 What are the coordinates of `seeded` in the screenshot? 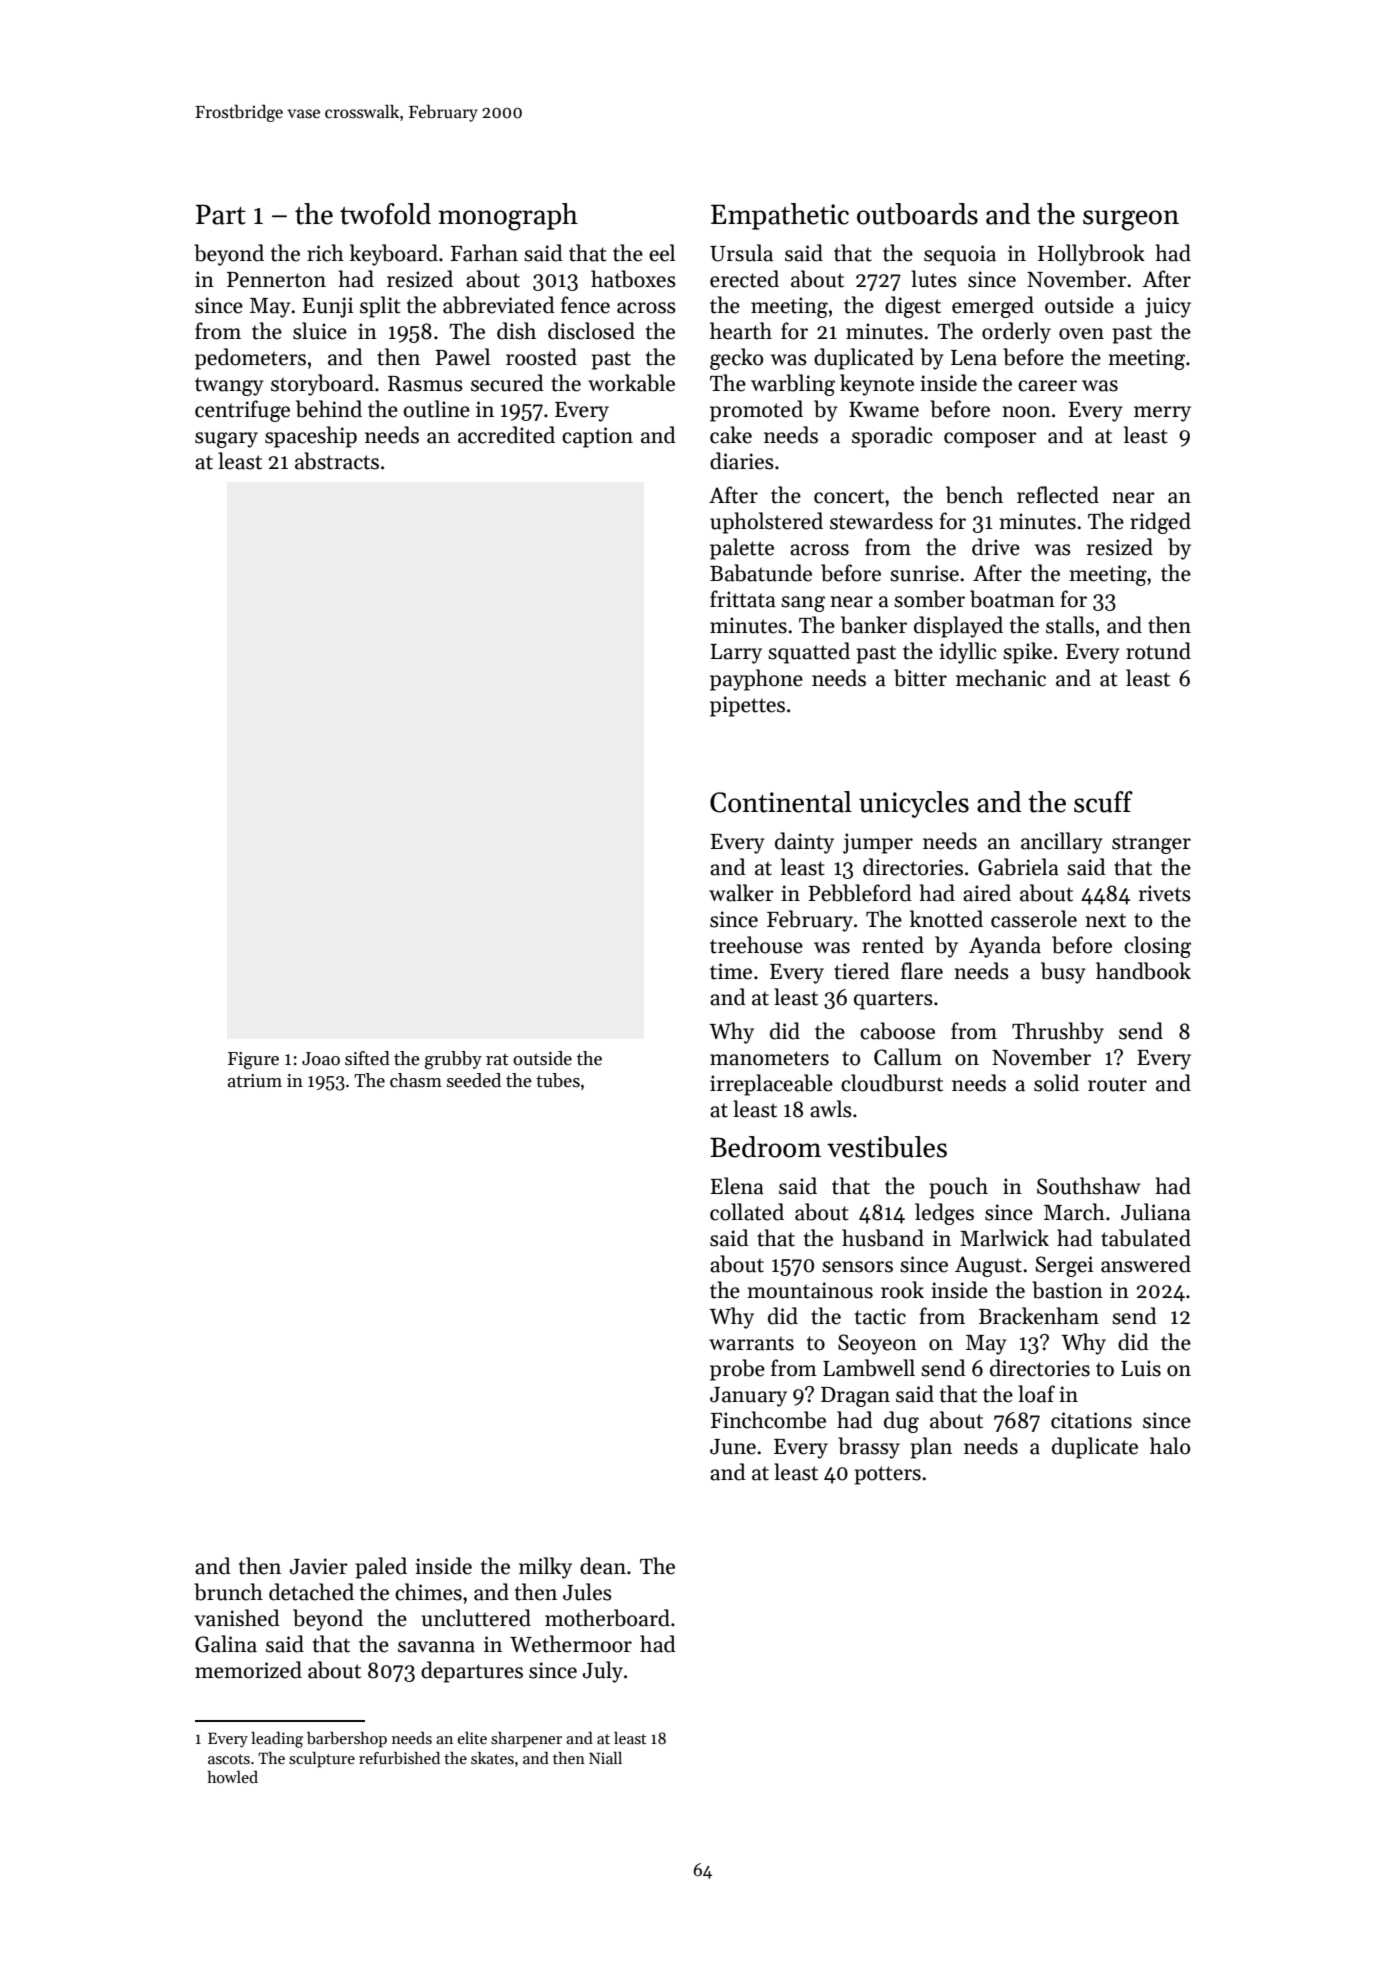 It's located at (474, 1080).
